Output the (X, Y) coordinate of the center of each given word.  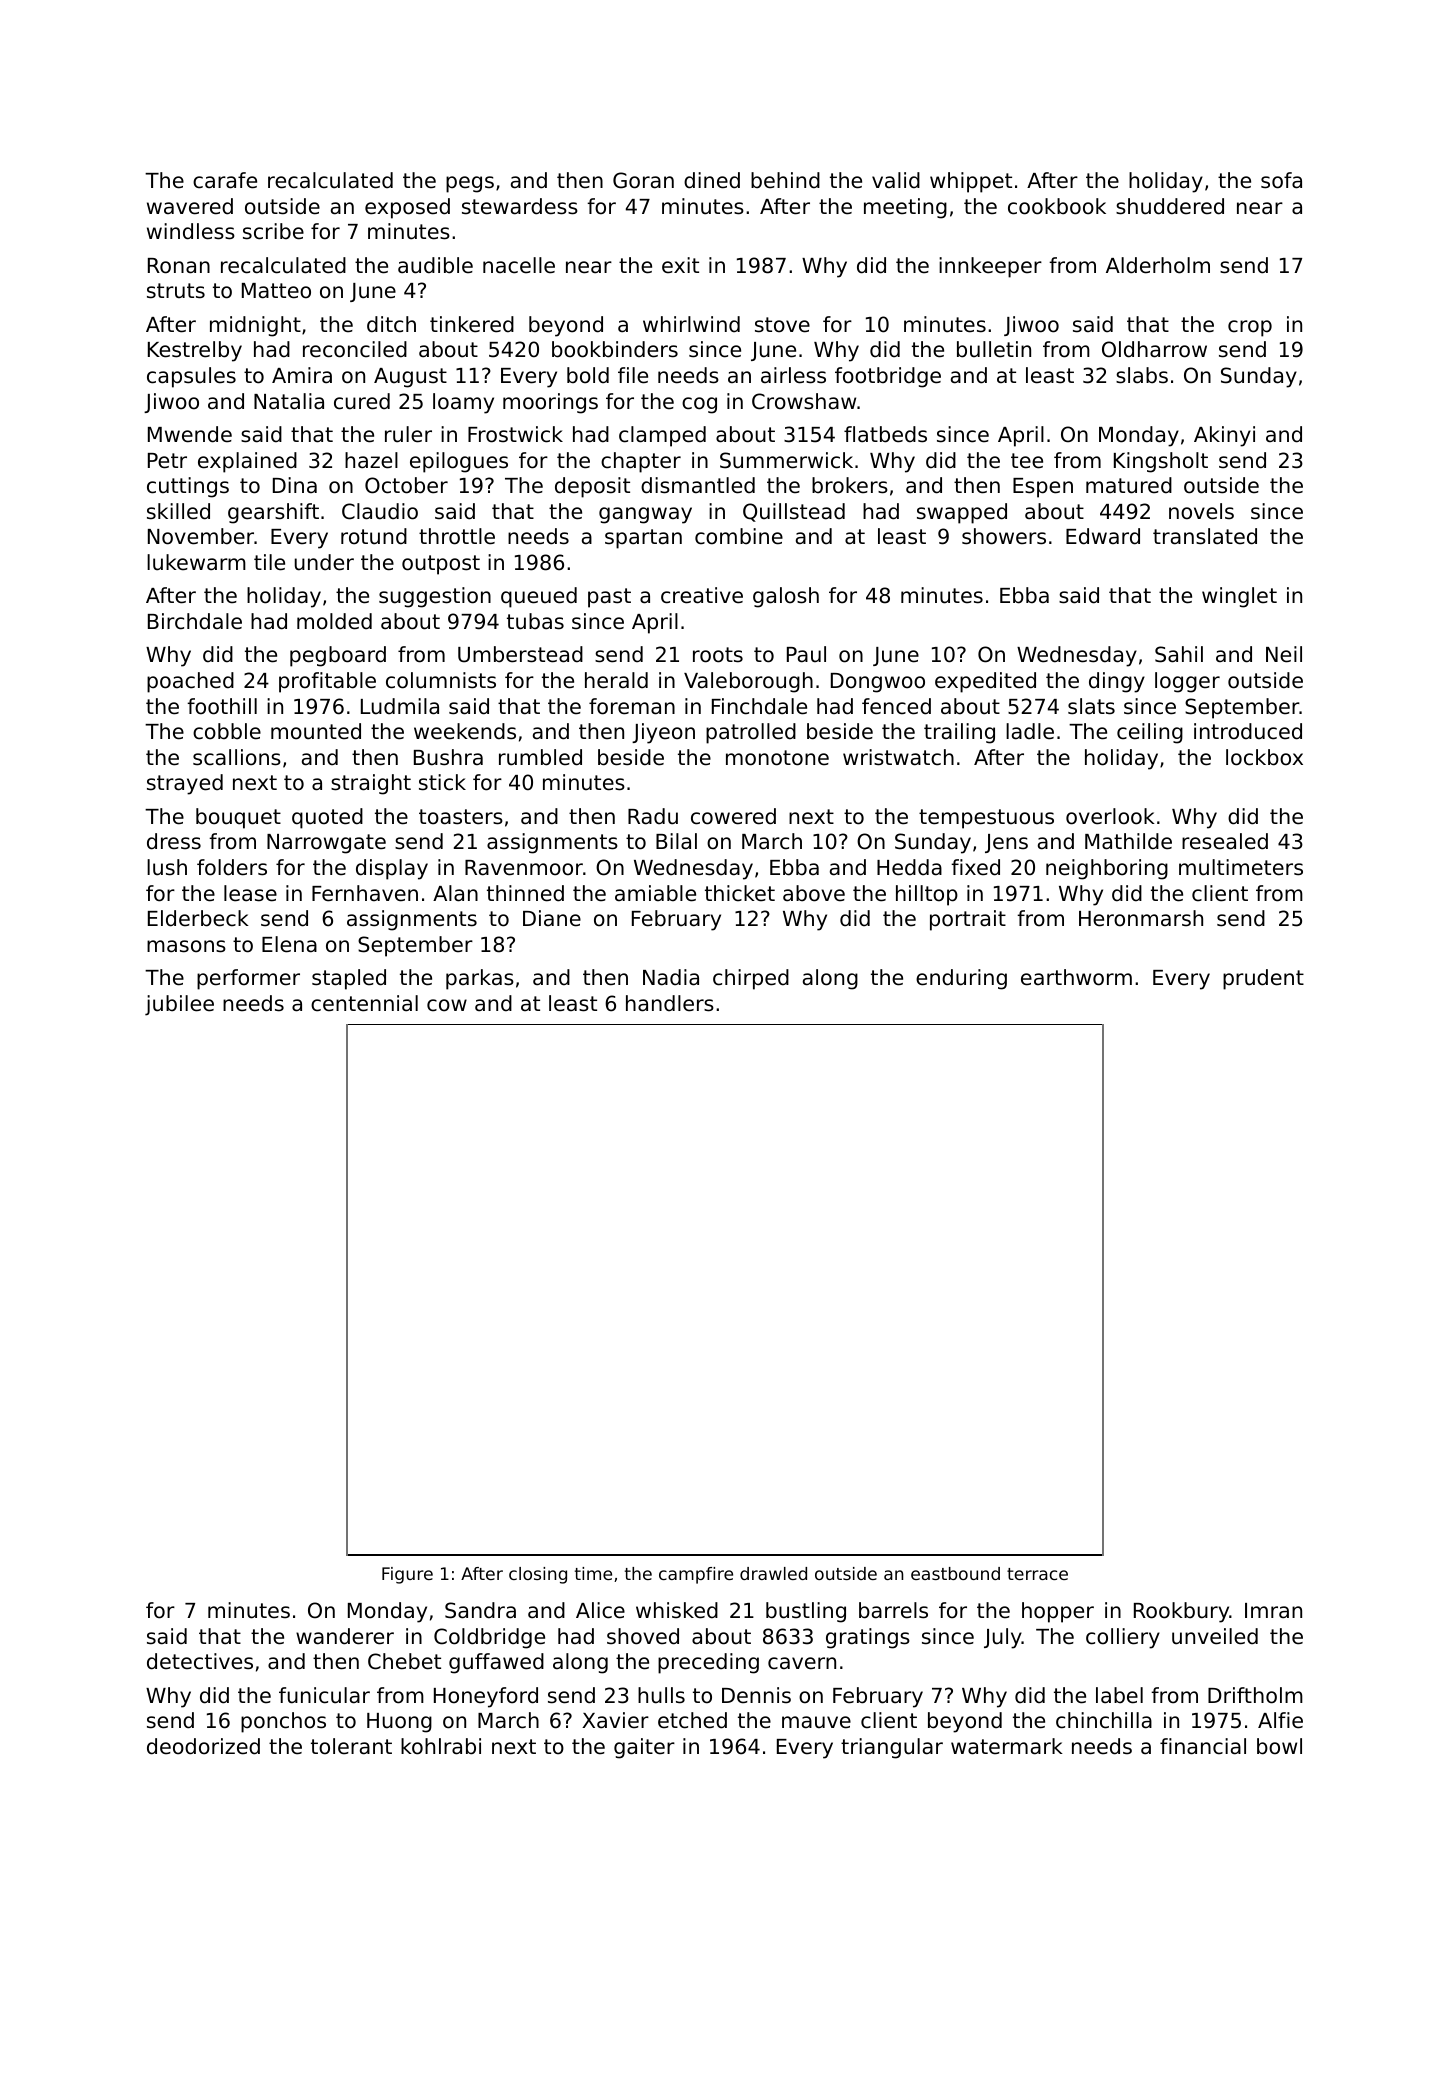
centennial (364, 1003)
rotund (374, 536)
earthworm (1076, 977)
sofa (1281, 180)
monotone (777, 758)
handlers (670, 1003)
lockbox (1264, 757)
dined (712, 180)
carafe (225, 180)
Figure (407, 1575)
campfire (696, 1575)
